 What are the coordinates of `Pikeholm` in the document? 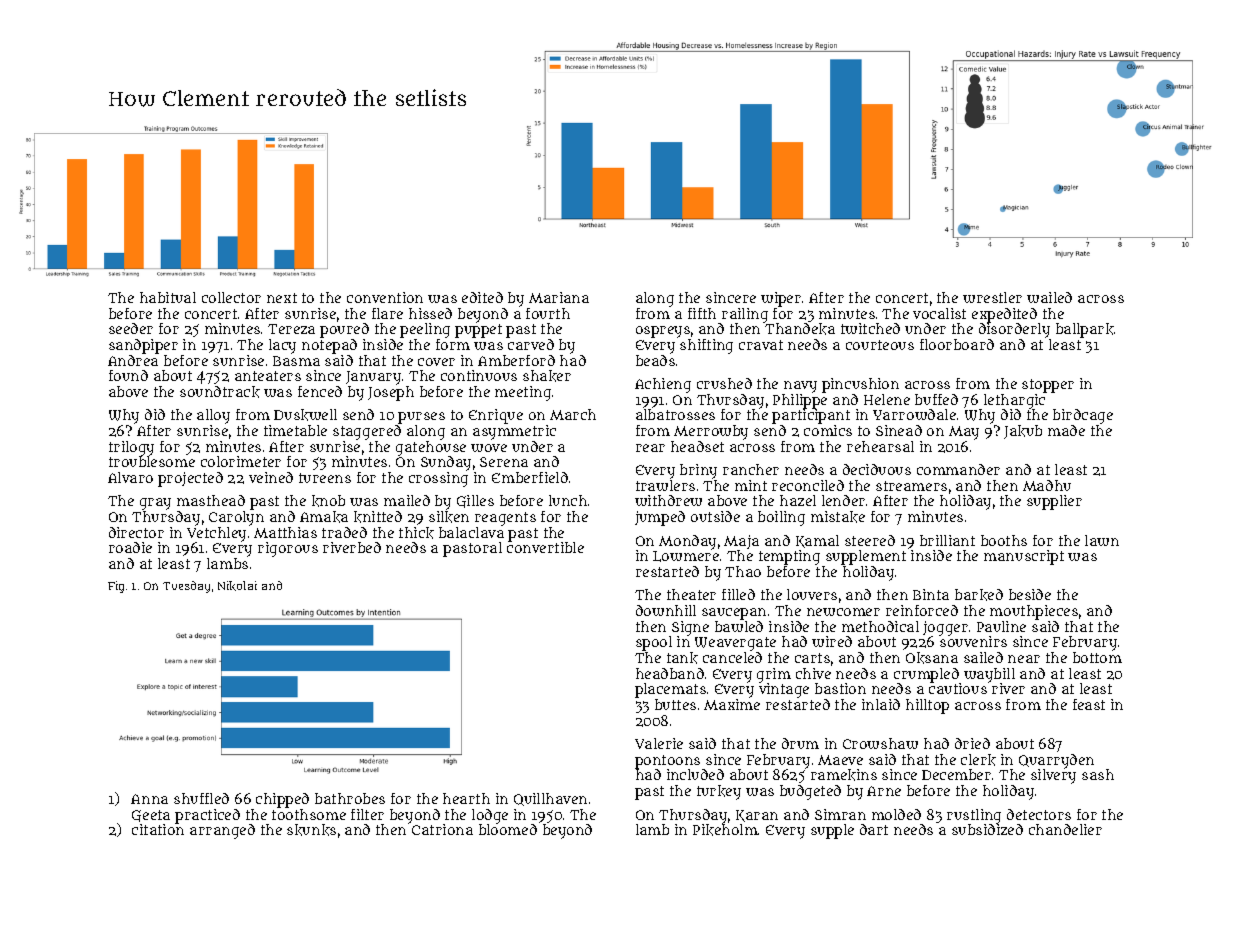 It's located at (725, 830).
